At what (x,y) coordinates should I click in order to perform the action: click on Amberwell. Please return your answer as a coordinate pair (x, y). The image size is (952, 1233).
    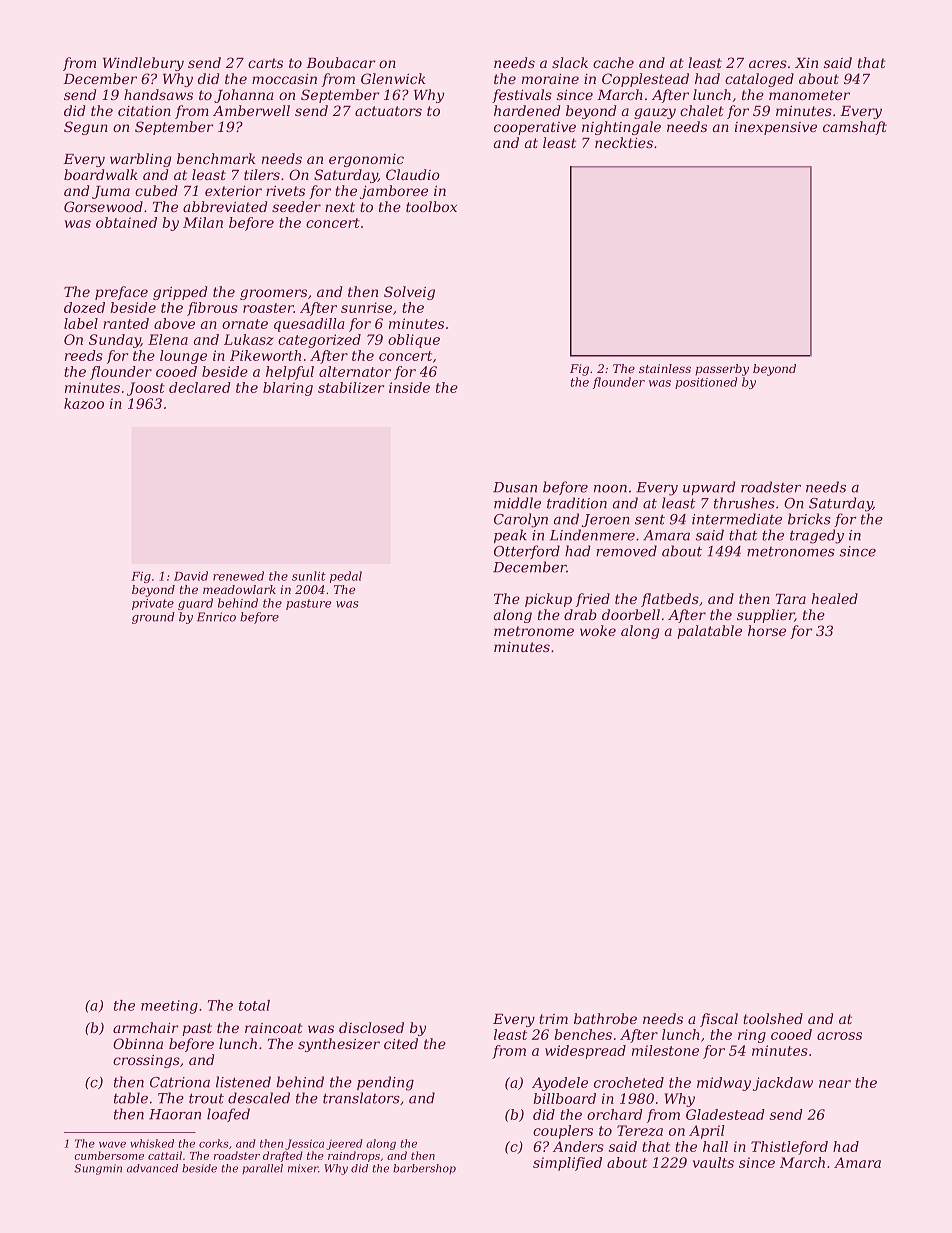
    Looking at the image, I should click on (251, 110).
